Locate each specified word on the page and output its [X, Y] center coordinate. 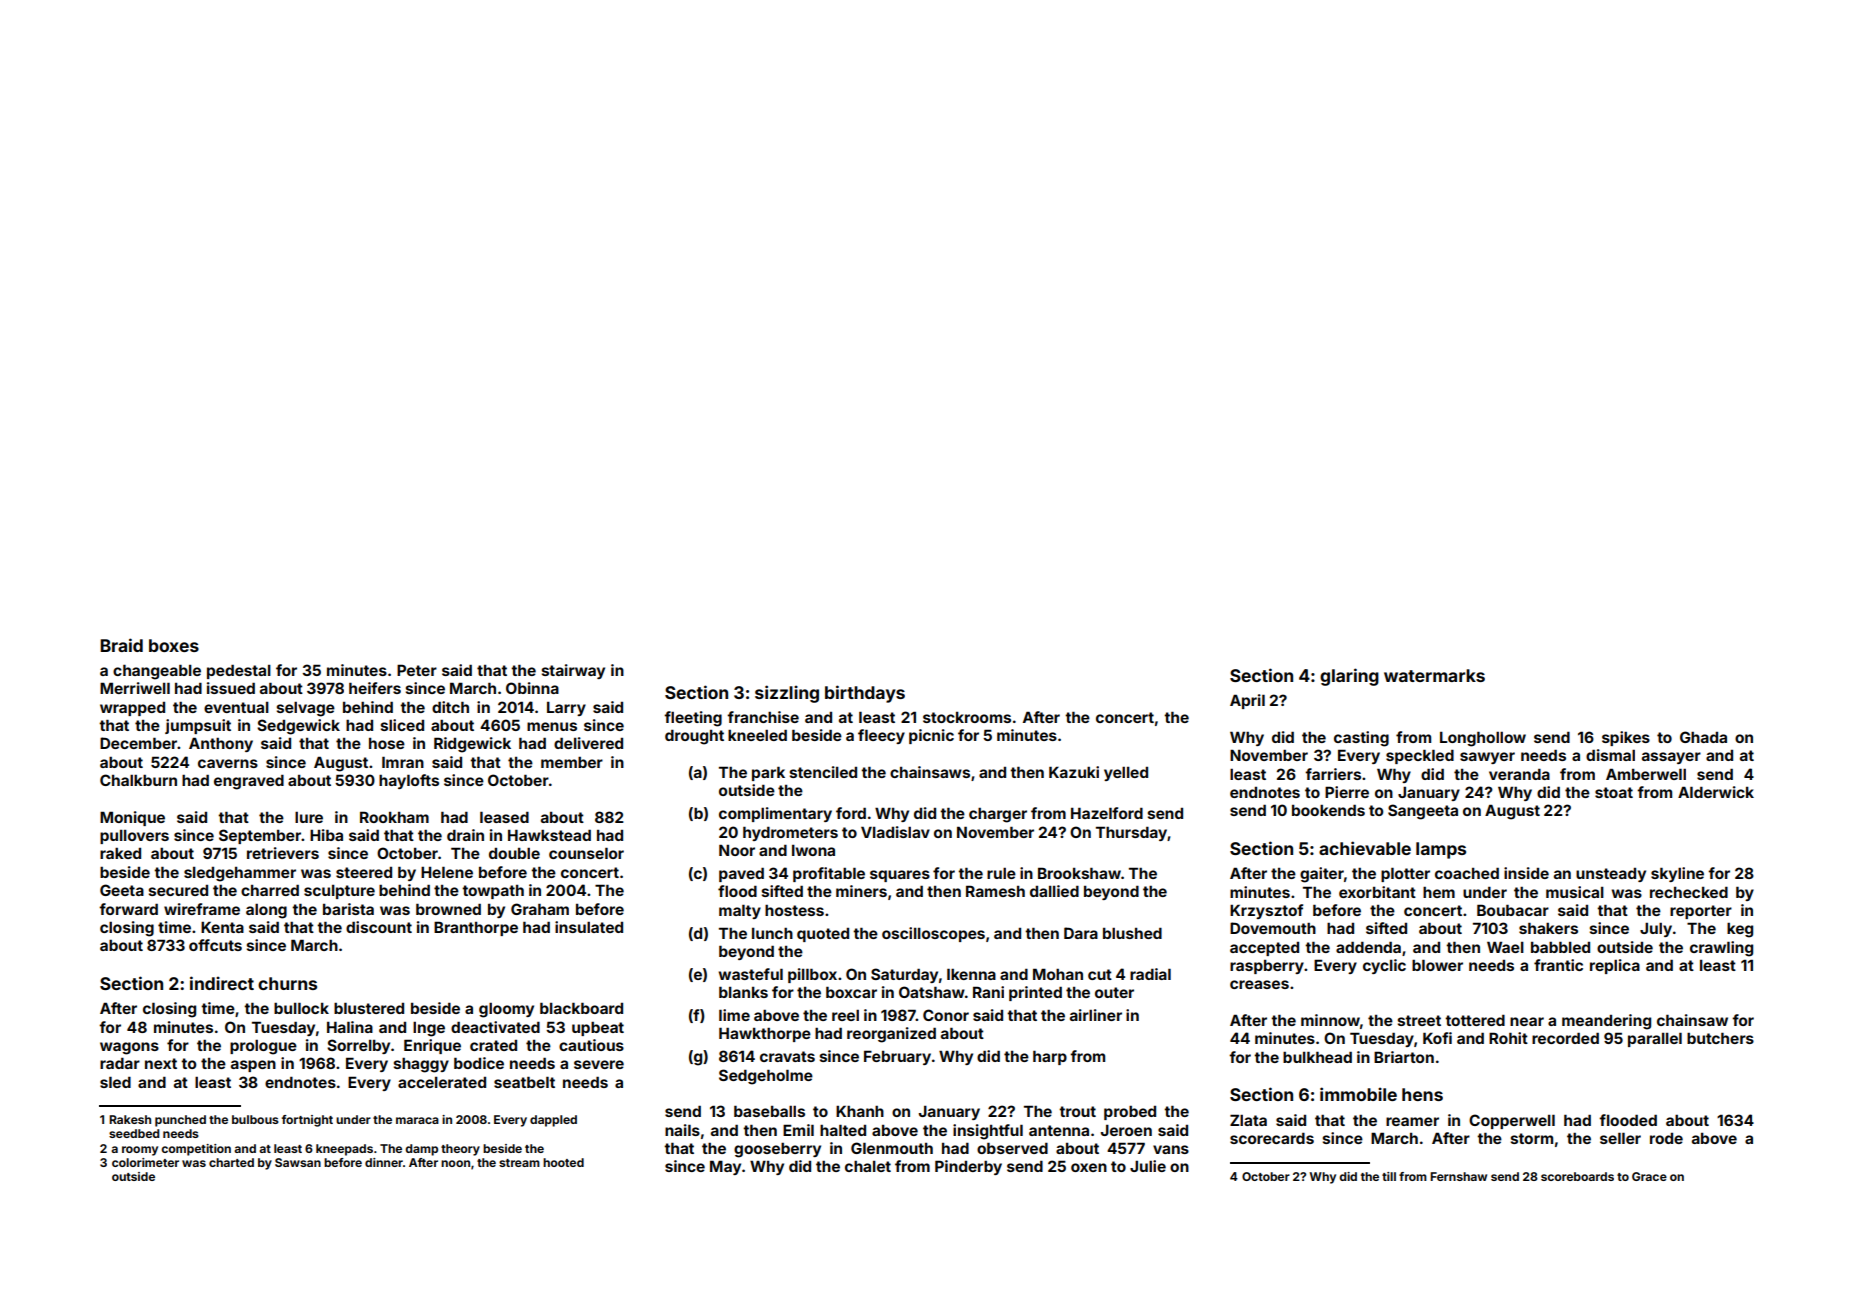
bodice [479, 1063]
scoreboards [1577, 1176]
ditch [450, 707]
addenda [1368, 947]
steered [364, 872]
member [572, 762]
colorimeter [145, 1162]
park [768, 773]
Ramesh [995, 891]
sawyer [1487, 758]
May [725, 1167]
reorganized [891, 1035]
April [1247, 701]
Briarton [1404, 1057]
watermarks [1434, 675]
